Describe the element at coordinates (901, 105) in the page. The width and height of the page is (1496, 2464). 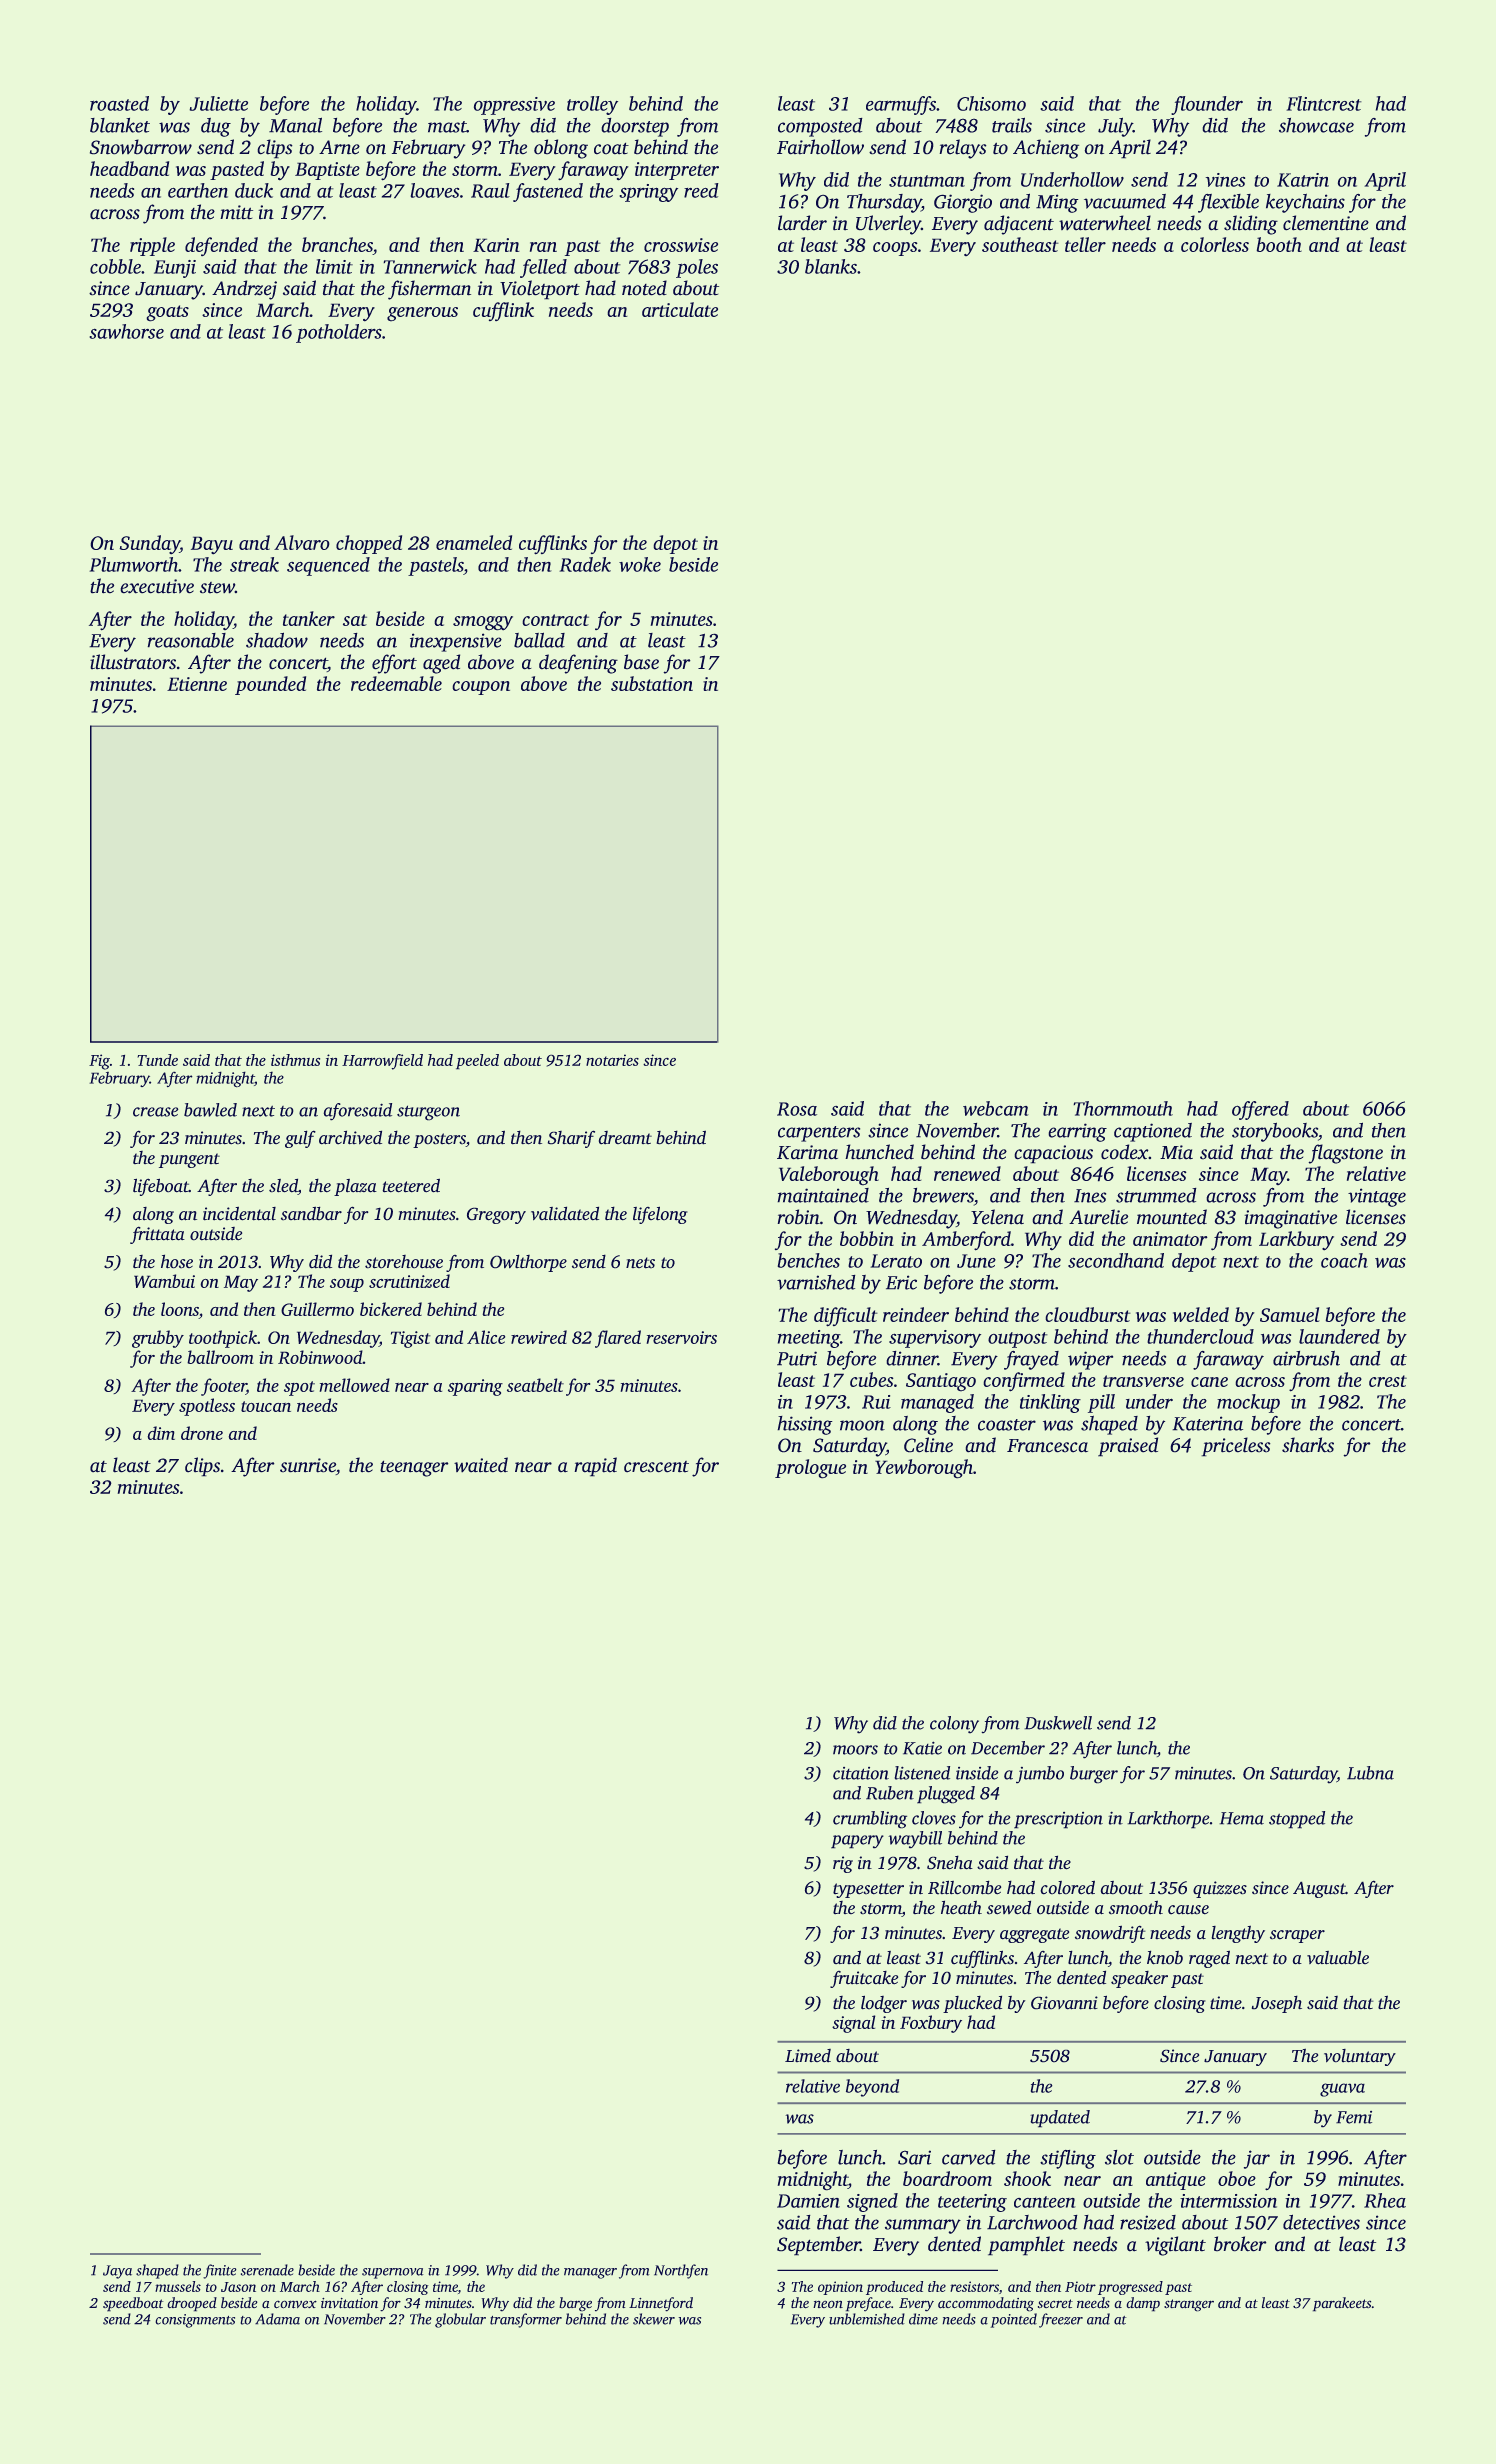
I see `earmuffs` at that location.
